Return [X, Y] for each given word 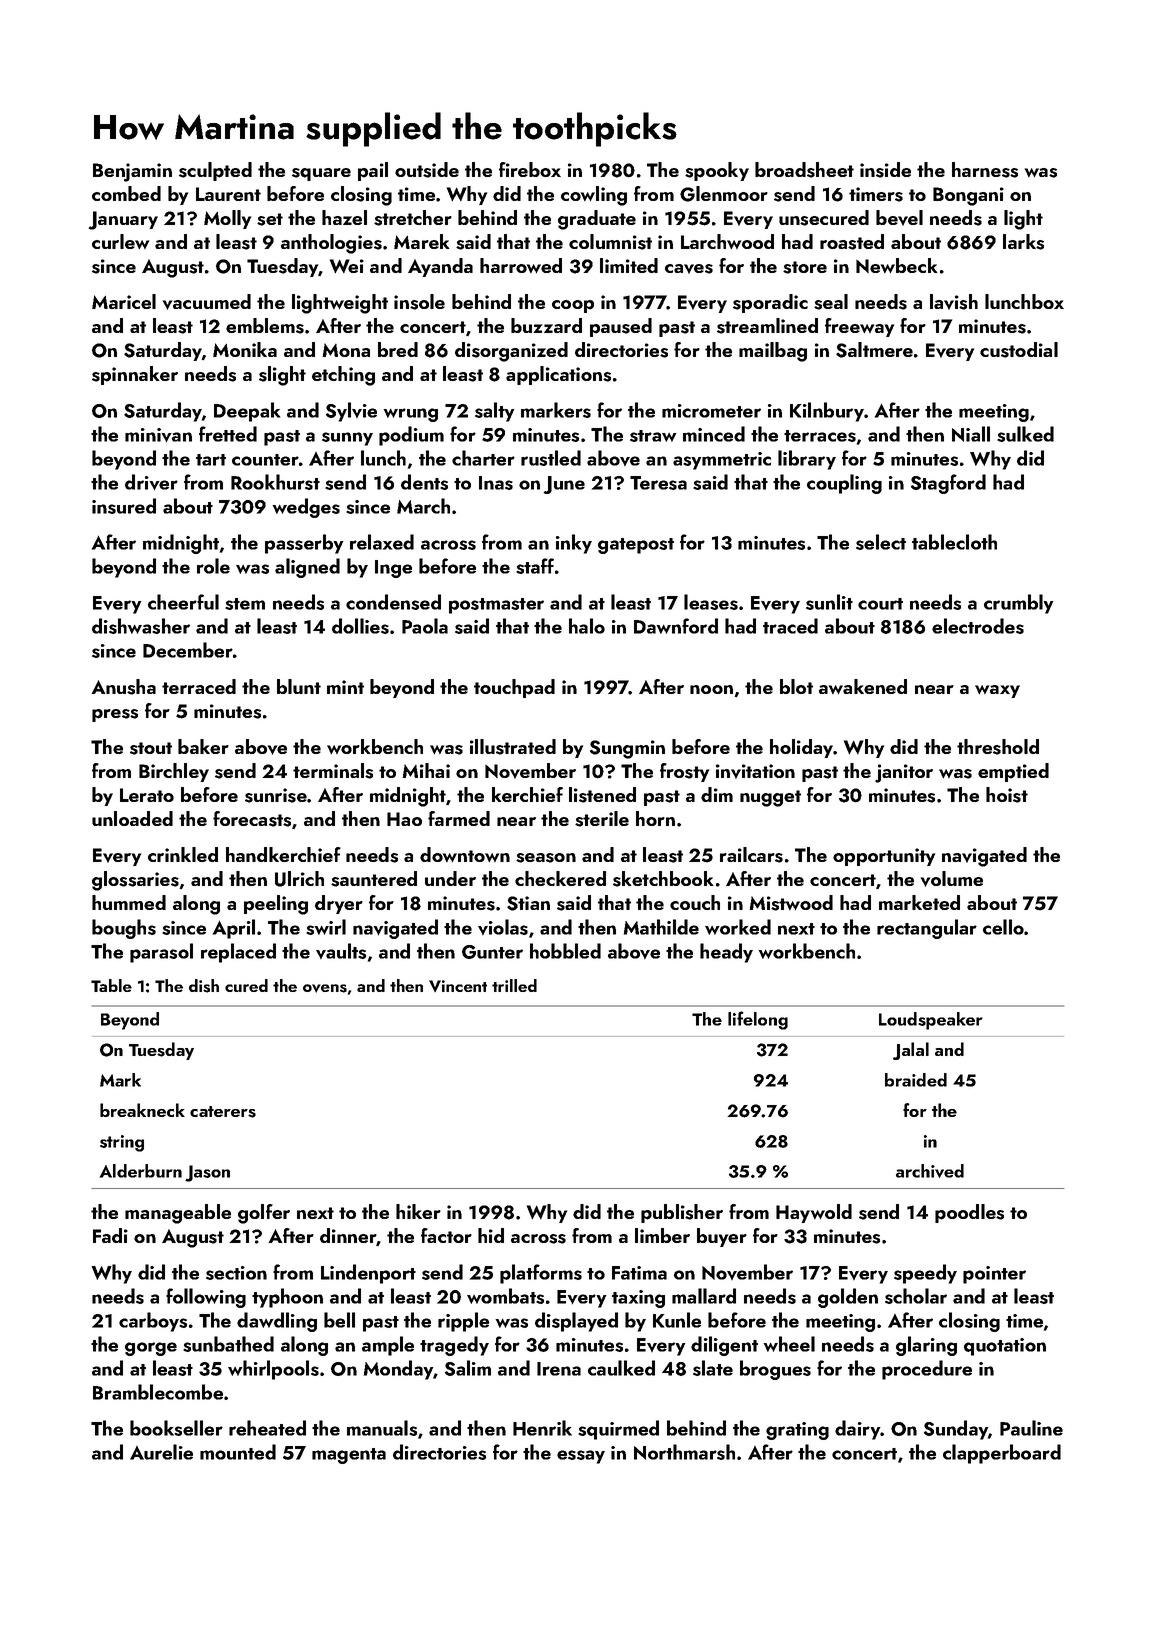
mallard [704, 1296]
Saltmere [874, 350]
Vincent [458, 986]
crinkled [183, 854]
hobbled [565, 951]
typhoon [287, 1298]
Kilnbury [827, 412]
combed [126, 193]
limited [629, 265]
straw [653, 436]
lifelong [758, 1020]
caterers [223, 1112]
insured [124, 506]
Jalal [911, 1051]
